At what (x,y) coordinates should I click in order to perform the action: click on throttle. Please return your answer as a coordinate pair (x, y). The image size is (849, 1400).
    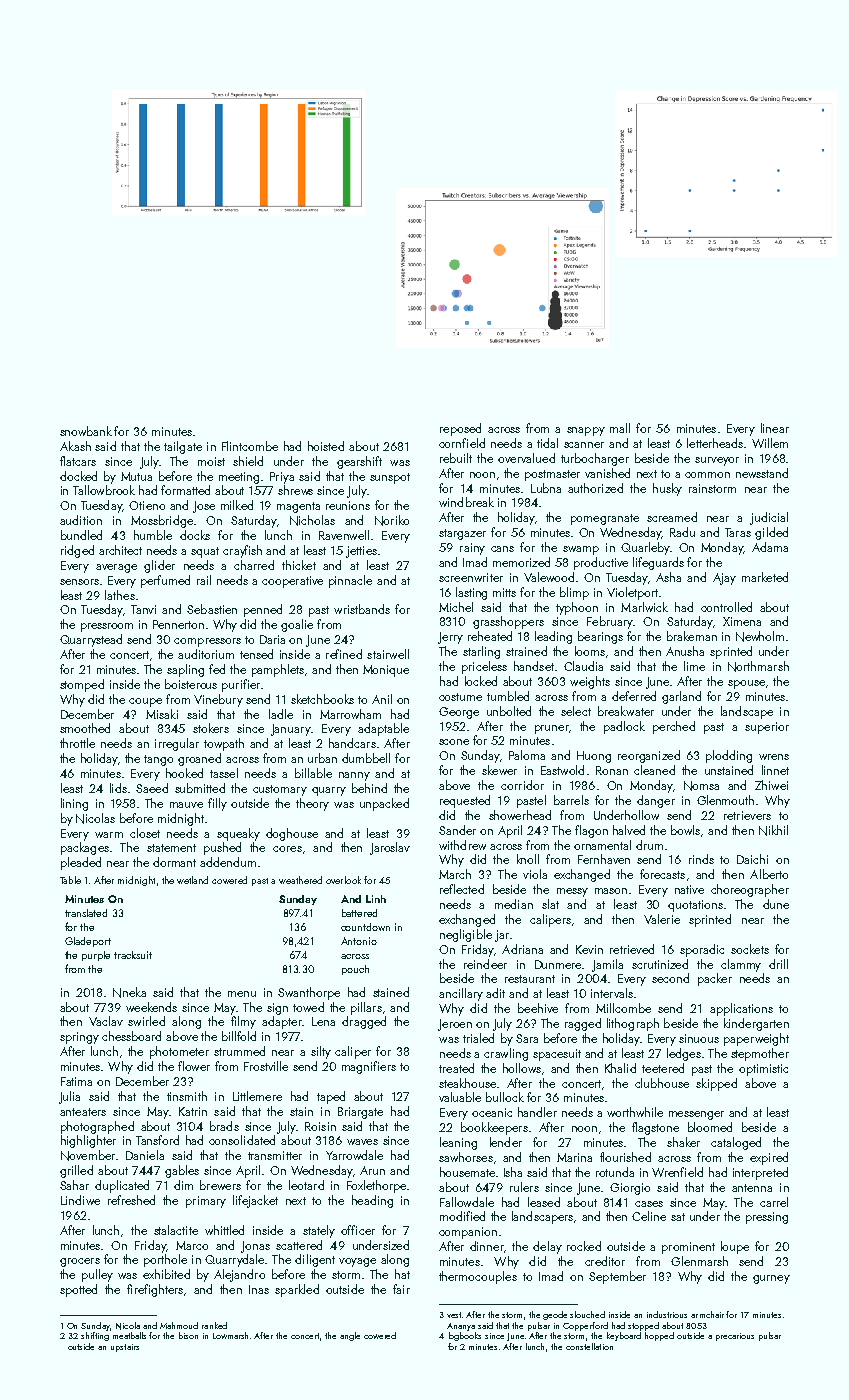
    Looking at the image, I should click on (77, 743).
